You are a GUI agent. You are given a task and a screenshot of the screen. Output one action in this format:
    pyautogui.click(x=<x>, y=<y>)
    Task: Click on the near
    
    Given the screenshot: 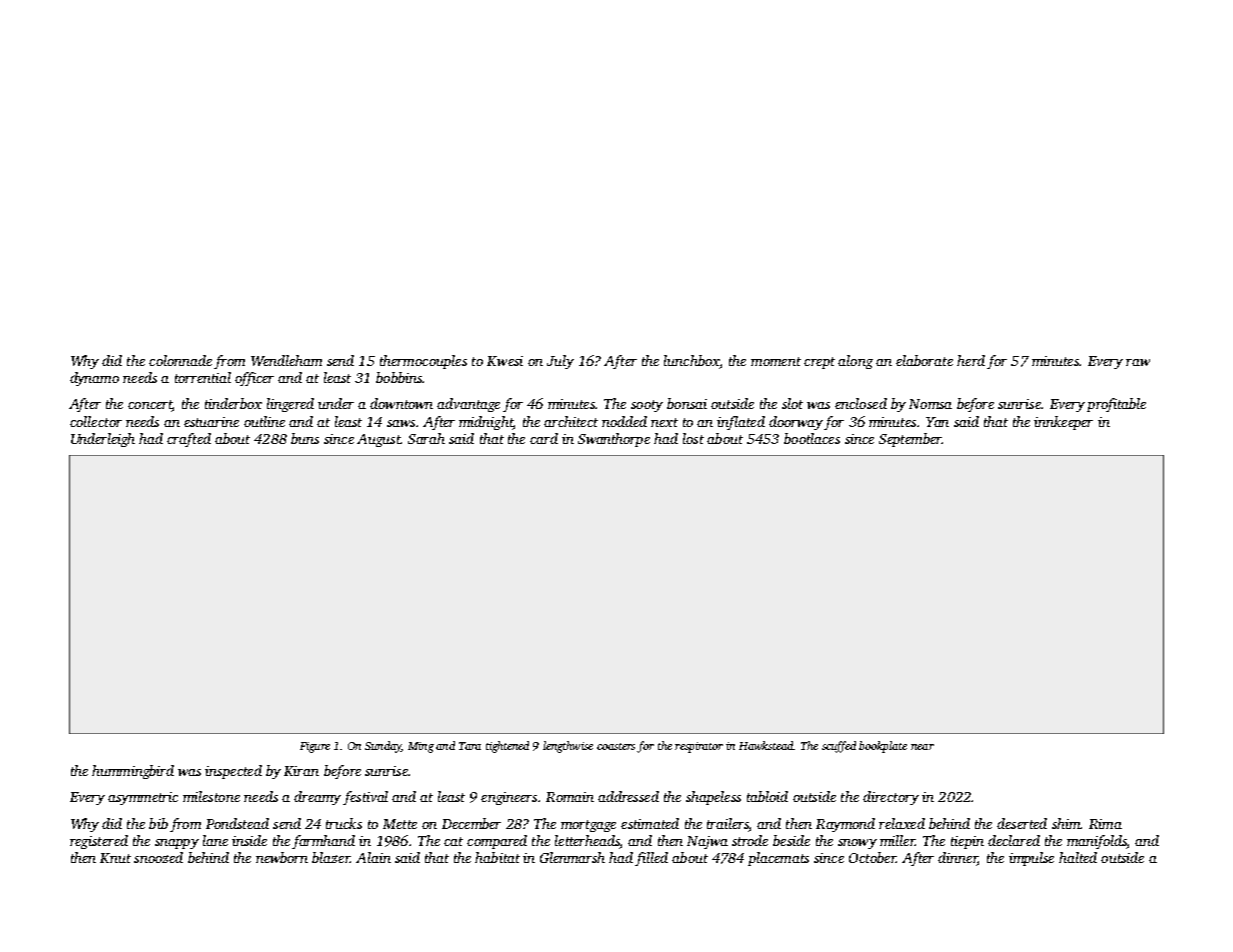 What is the action you would take?
    pyautogui.click(x=922, y=747)
